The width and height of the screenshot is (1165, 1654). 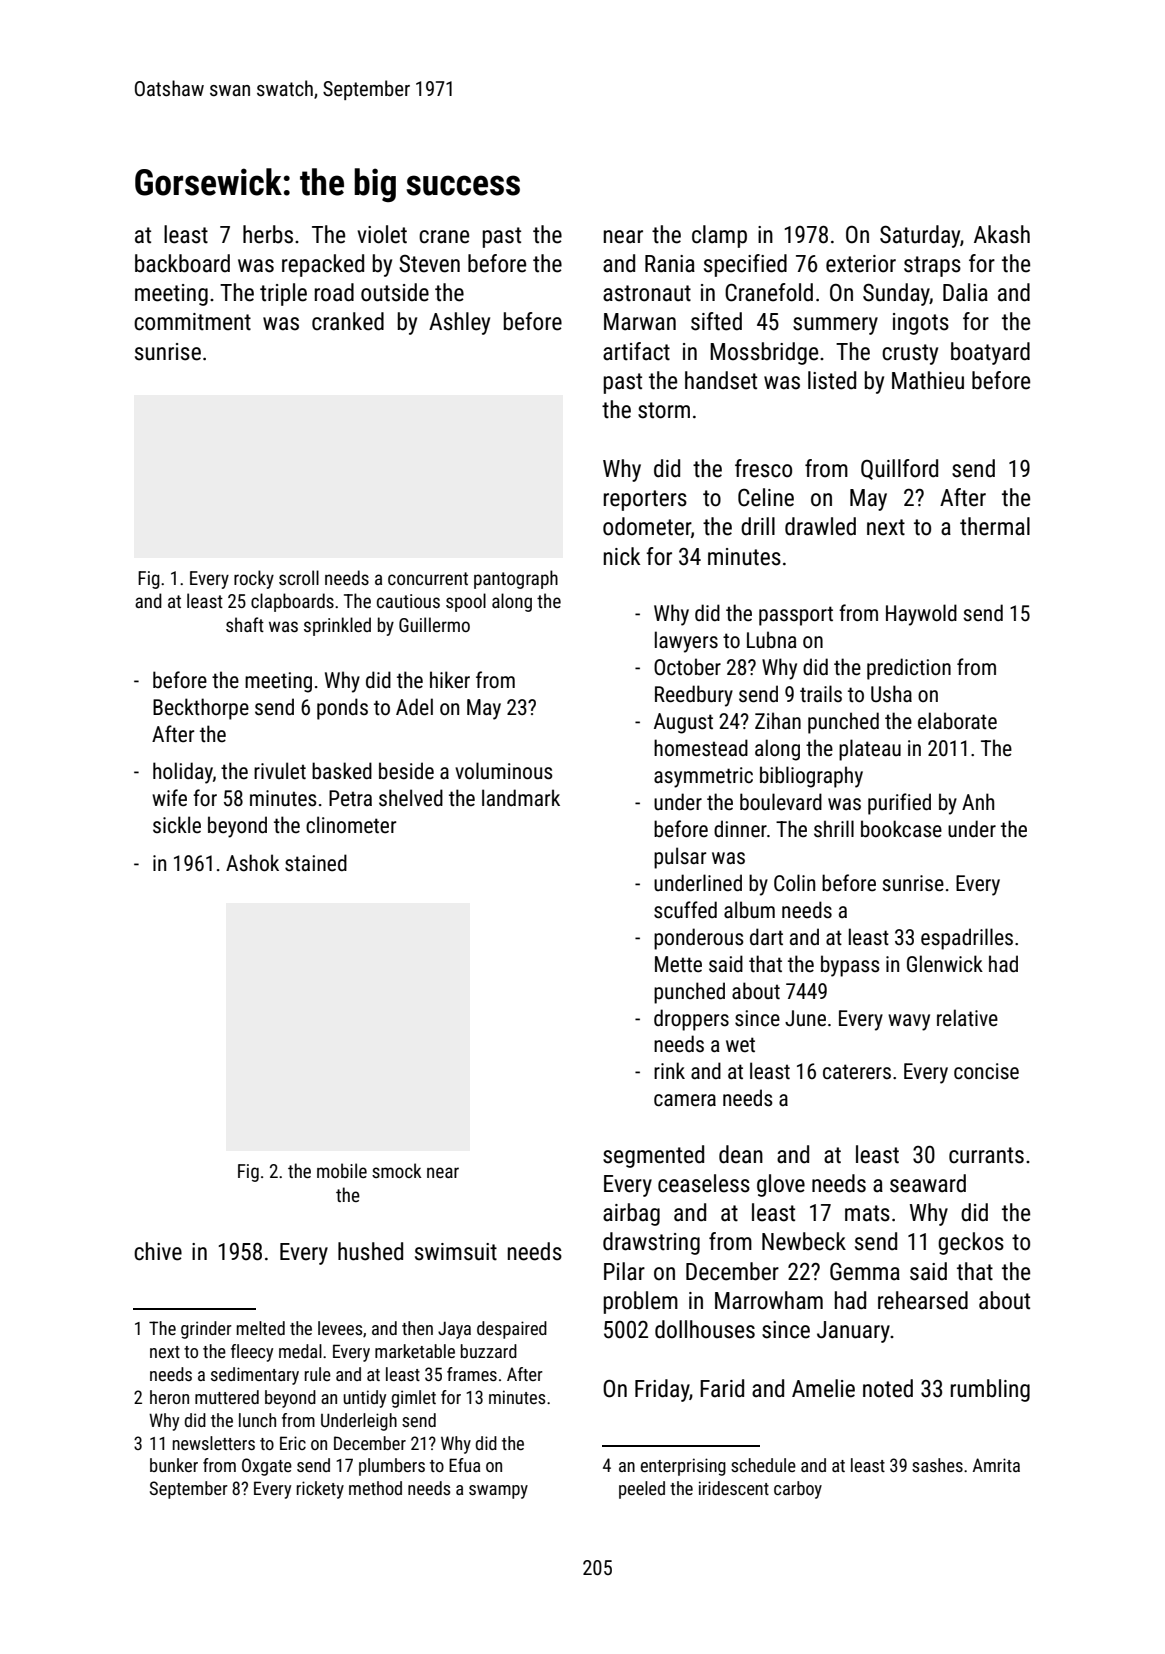 I want to click on Ashok, so click(x=252, y=863).
